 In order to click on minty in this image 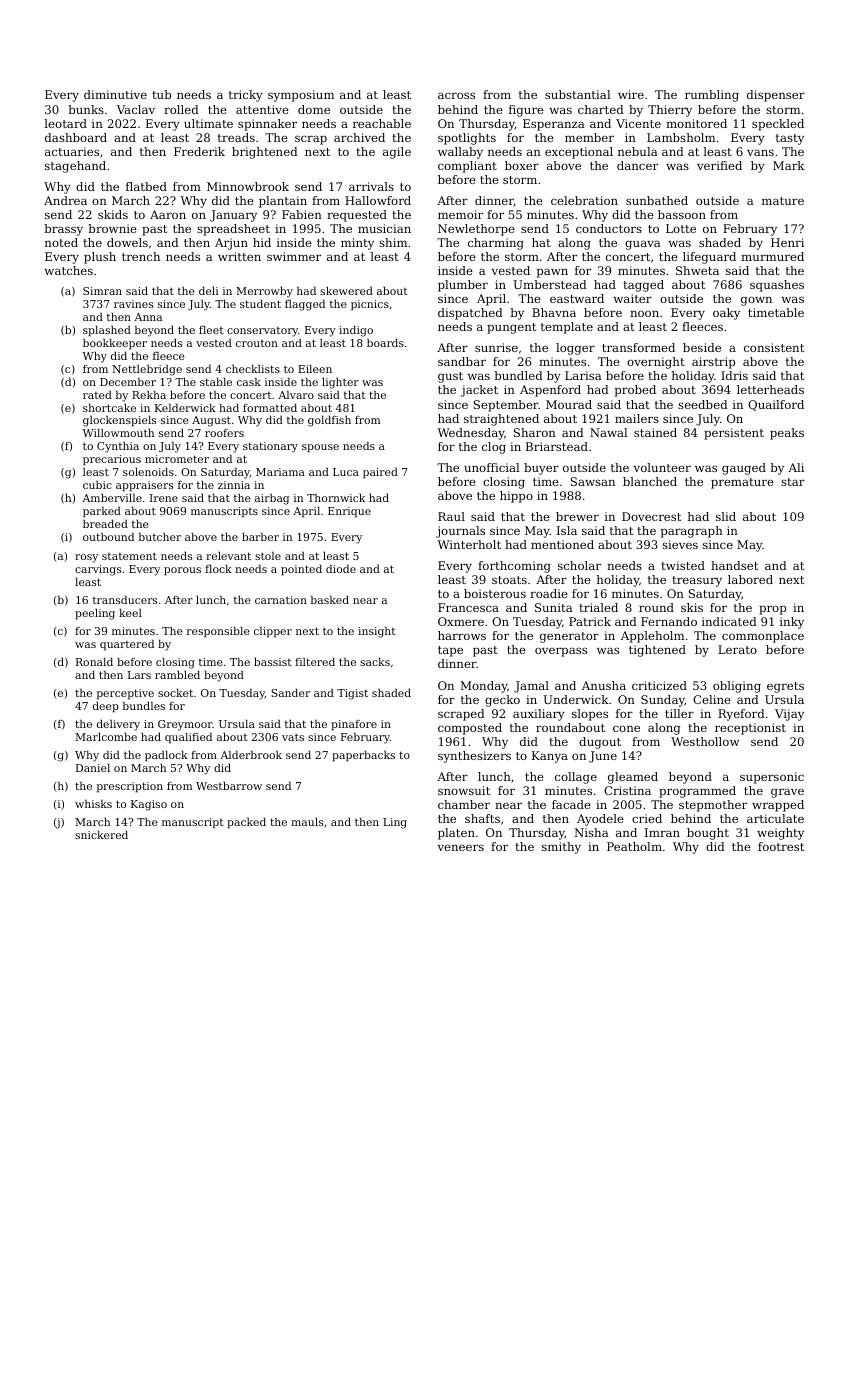, I will do `click(357, 244)`.
